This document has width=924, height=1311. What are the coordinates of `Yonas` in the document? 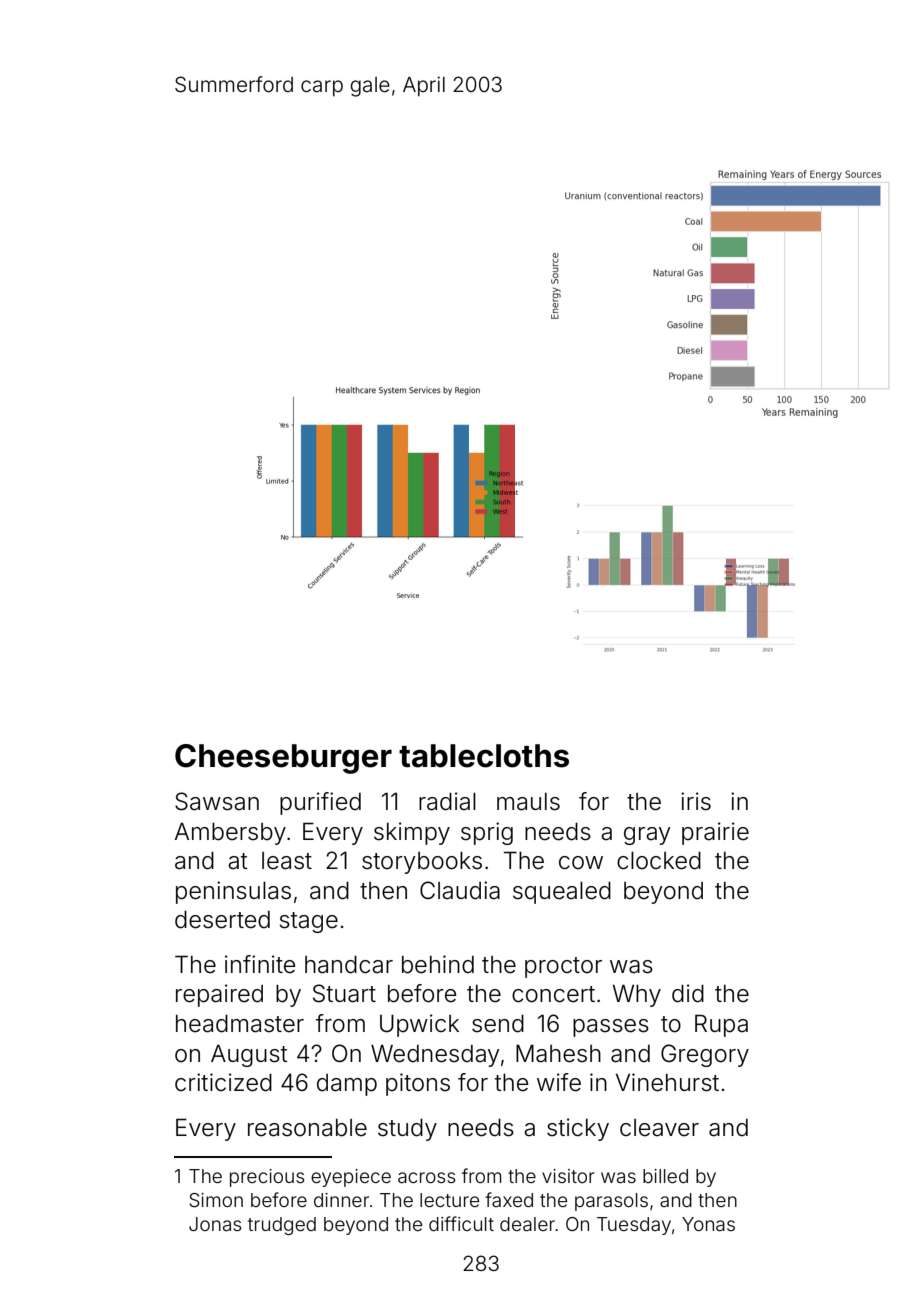 It's located at (708, 1224).
